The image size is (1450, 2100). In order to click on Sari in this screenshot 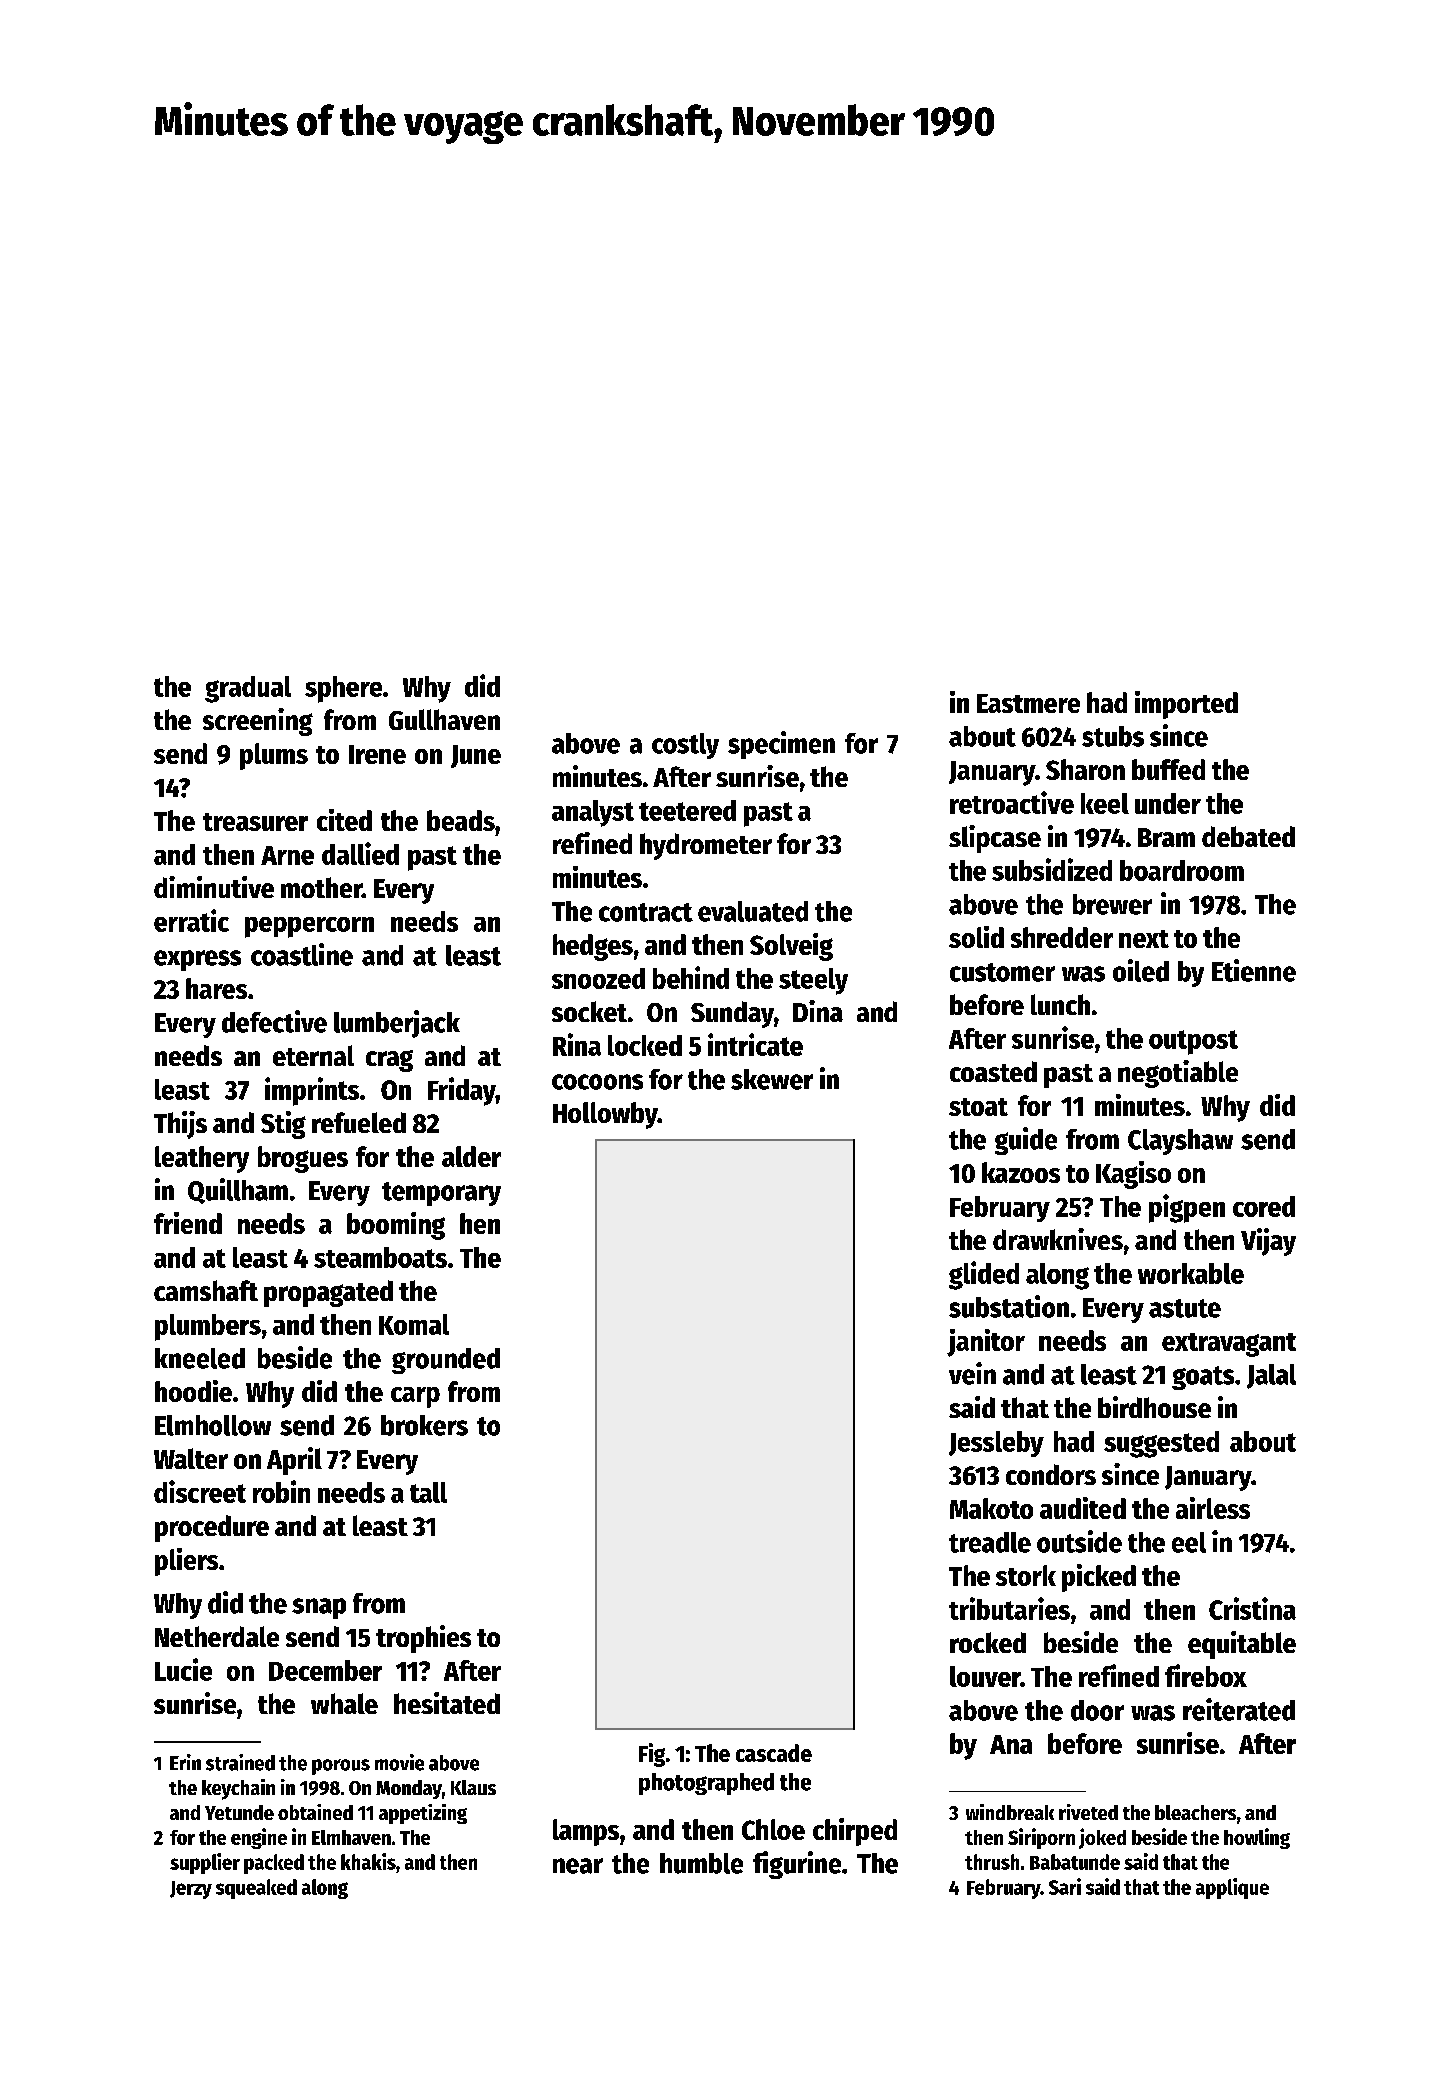, I will do `click(1065, 1886)`.
